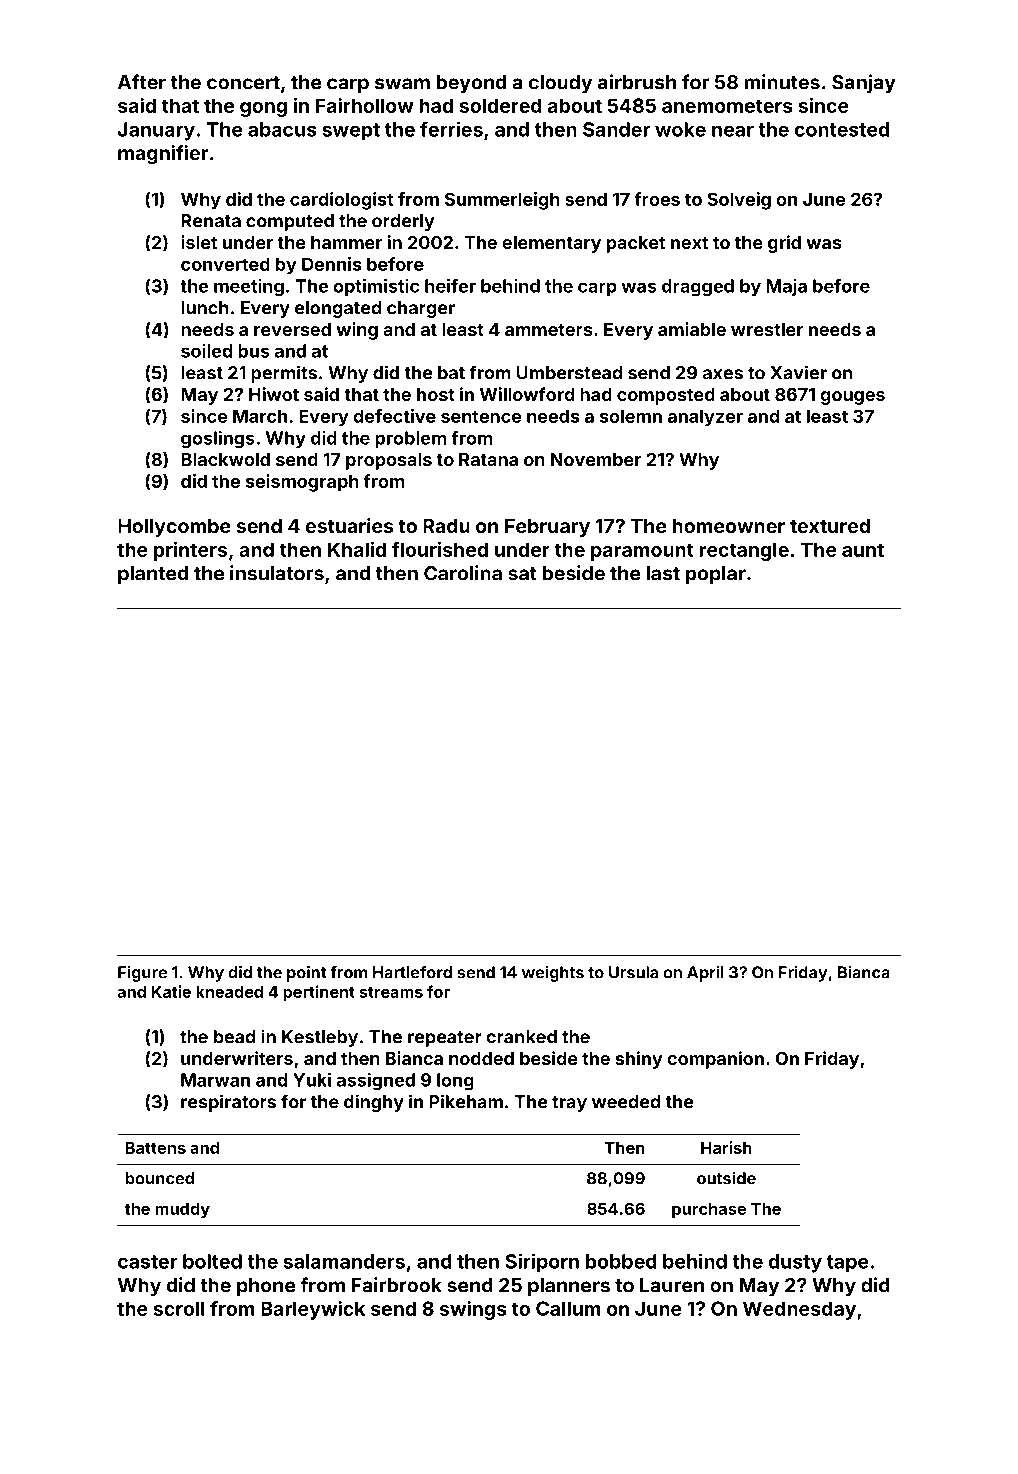 The height and width of the screenshot is (1474, 1018). Describe the element at coordinates (142, 82) in the screenshot. I see `After` at that location.
